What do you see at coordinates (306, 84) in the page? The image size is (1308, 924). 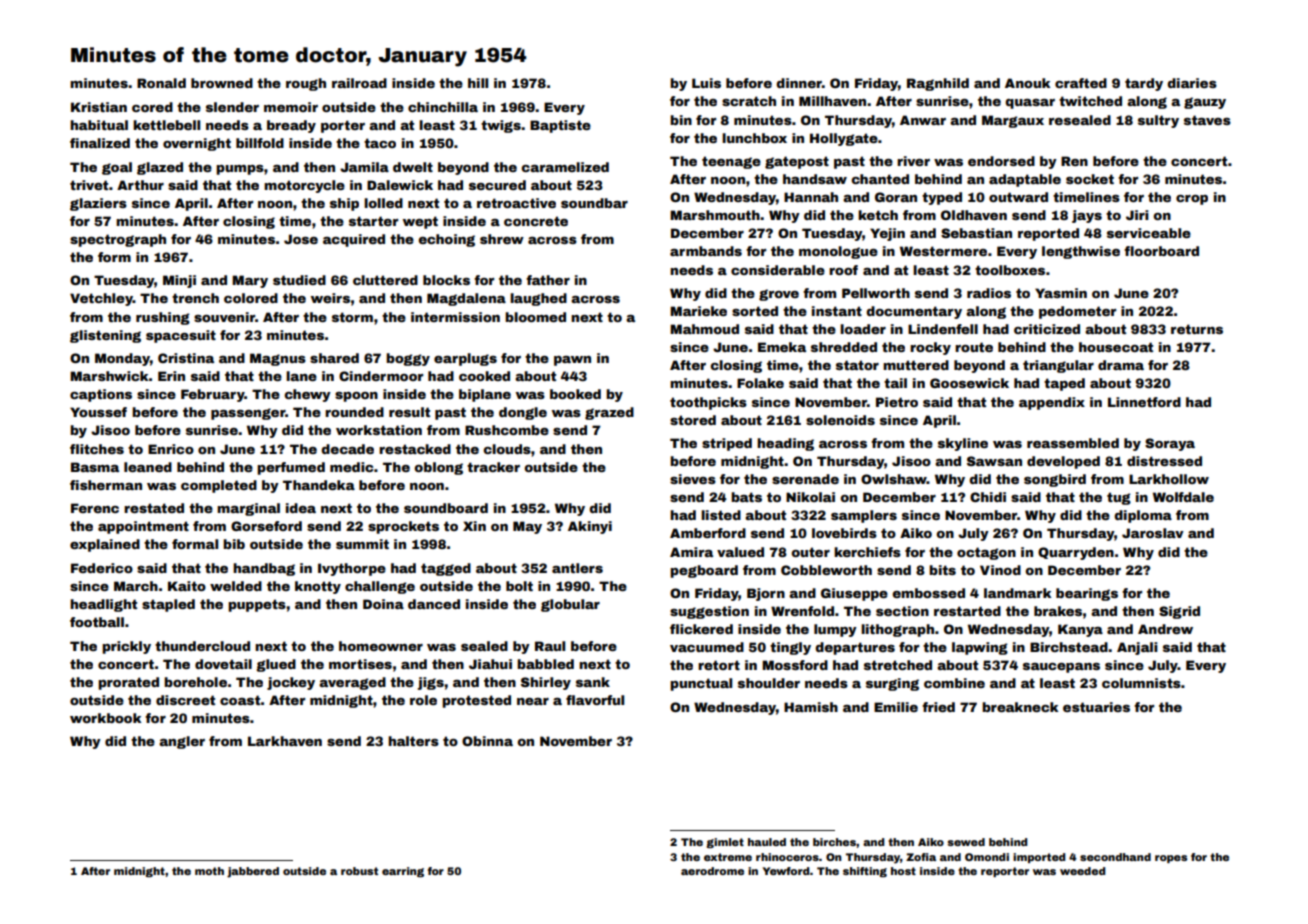 I see `rough` at bounding box center [306, 84].
